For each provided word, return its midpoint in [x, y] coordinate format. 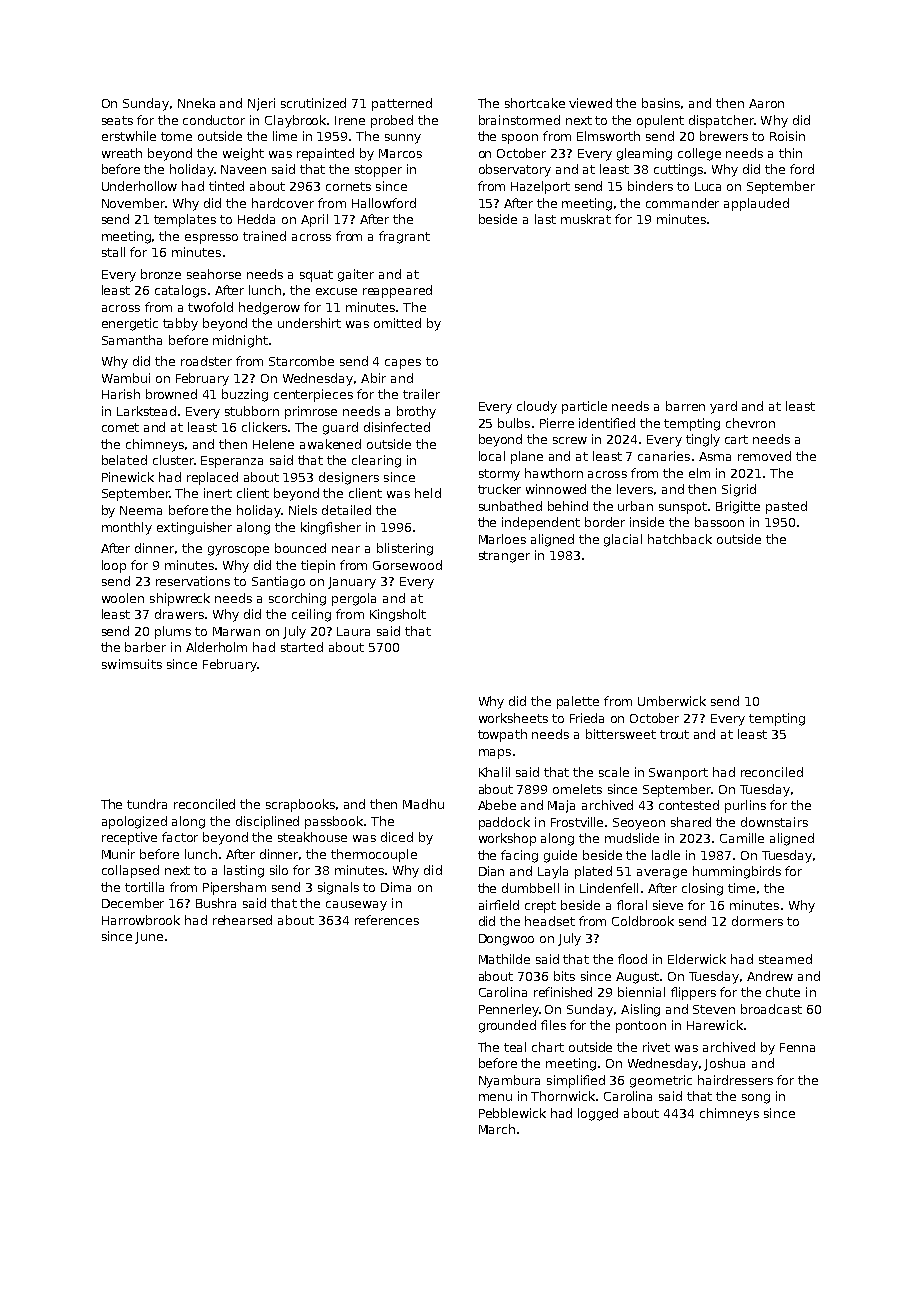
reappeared [397, 291]
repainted [325, 154]
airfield [499, 905]
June [149, 938]
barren [685, 406]
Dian [491, 871]
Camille [742, 838]
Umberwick [672, 701]
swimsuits [132, 664]
